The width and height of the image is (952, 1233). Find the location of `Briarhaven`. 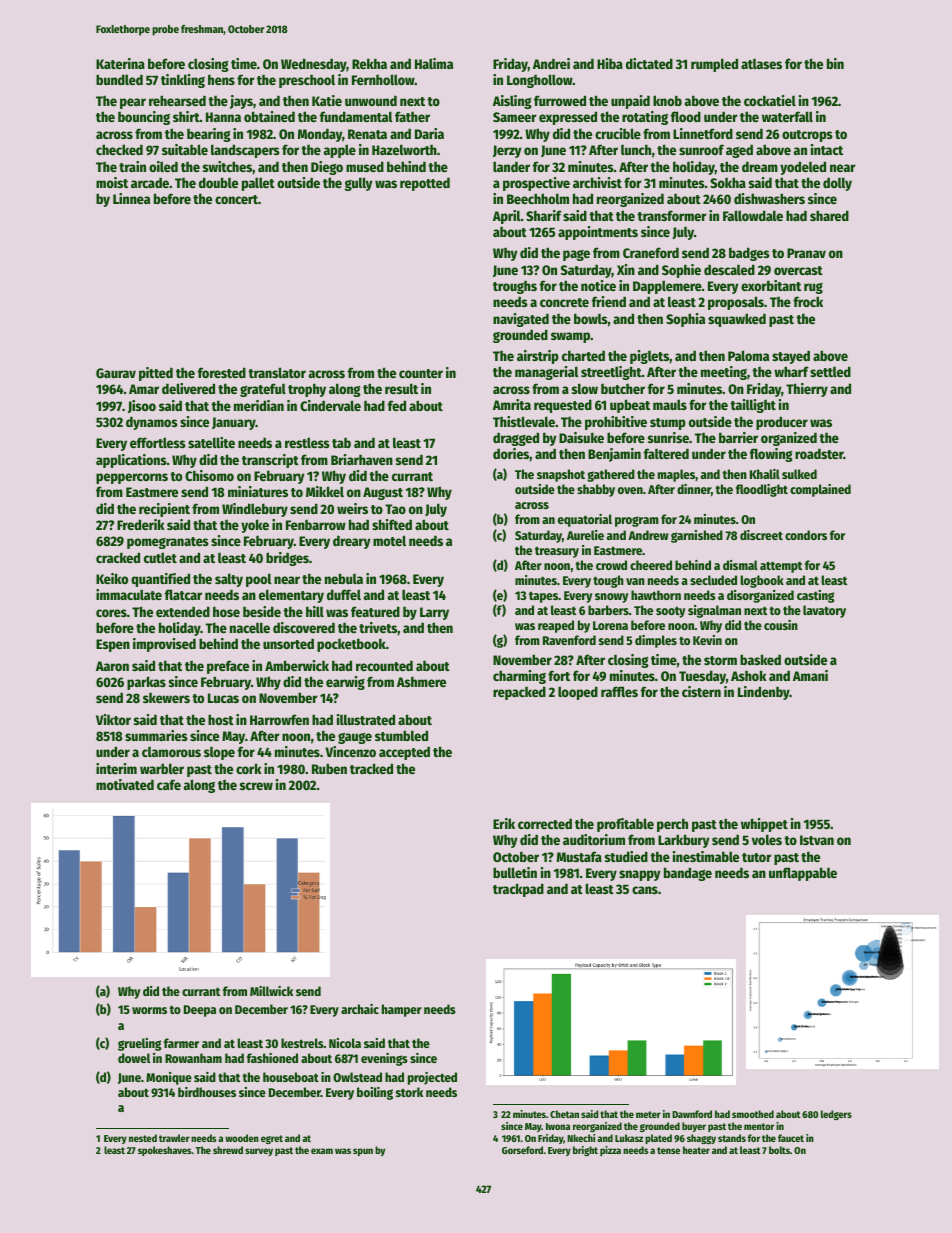

Briarhaven is located at coordinates (362, 459).
